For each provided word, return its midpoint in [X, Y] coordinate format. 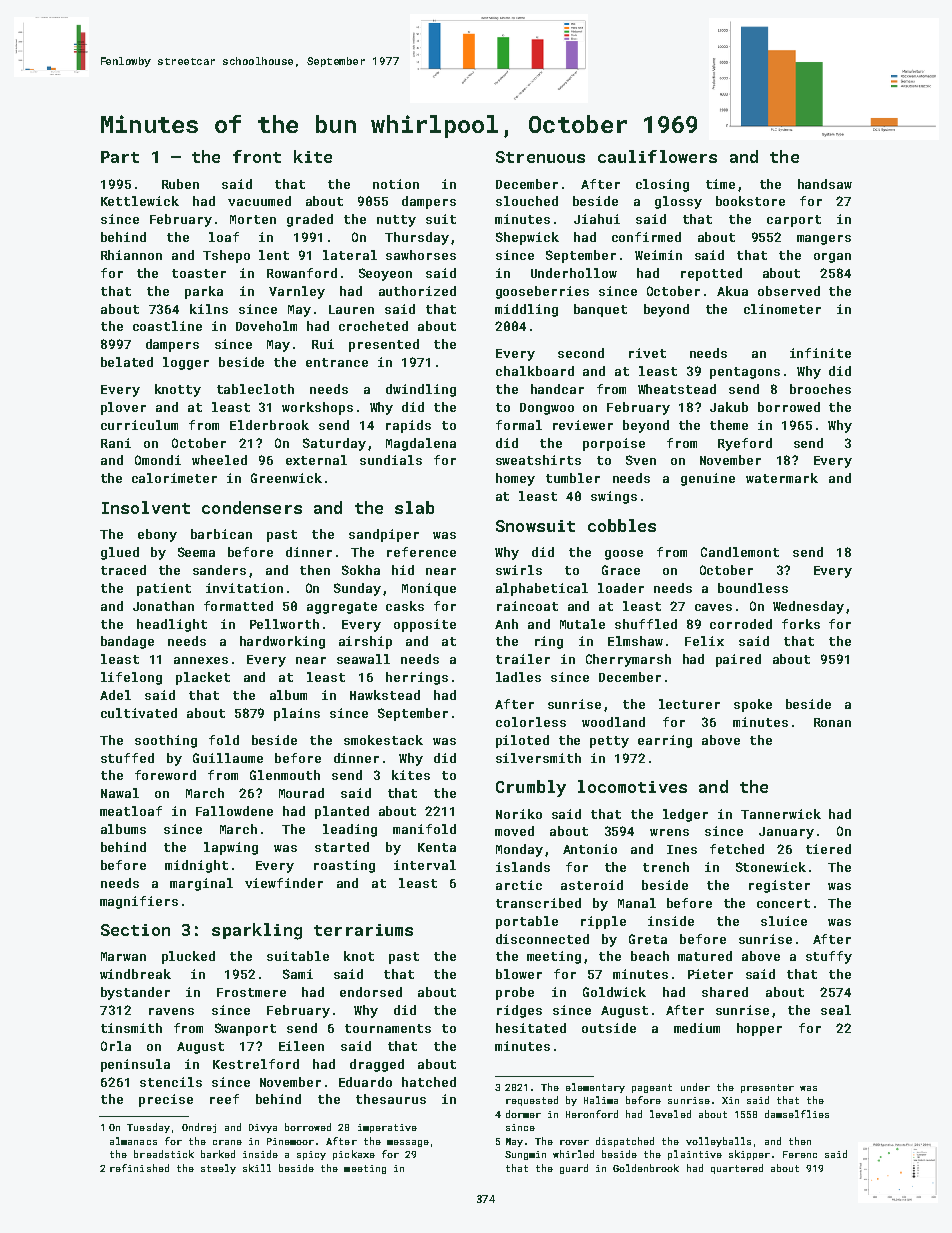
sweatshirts [538, 460]
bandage [127, 642]
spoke [753, 705]
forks [801, 624]
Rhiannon [131, 255]
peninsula [135, 1065]
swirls [519, 570]
